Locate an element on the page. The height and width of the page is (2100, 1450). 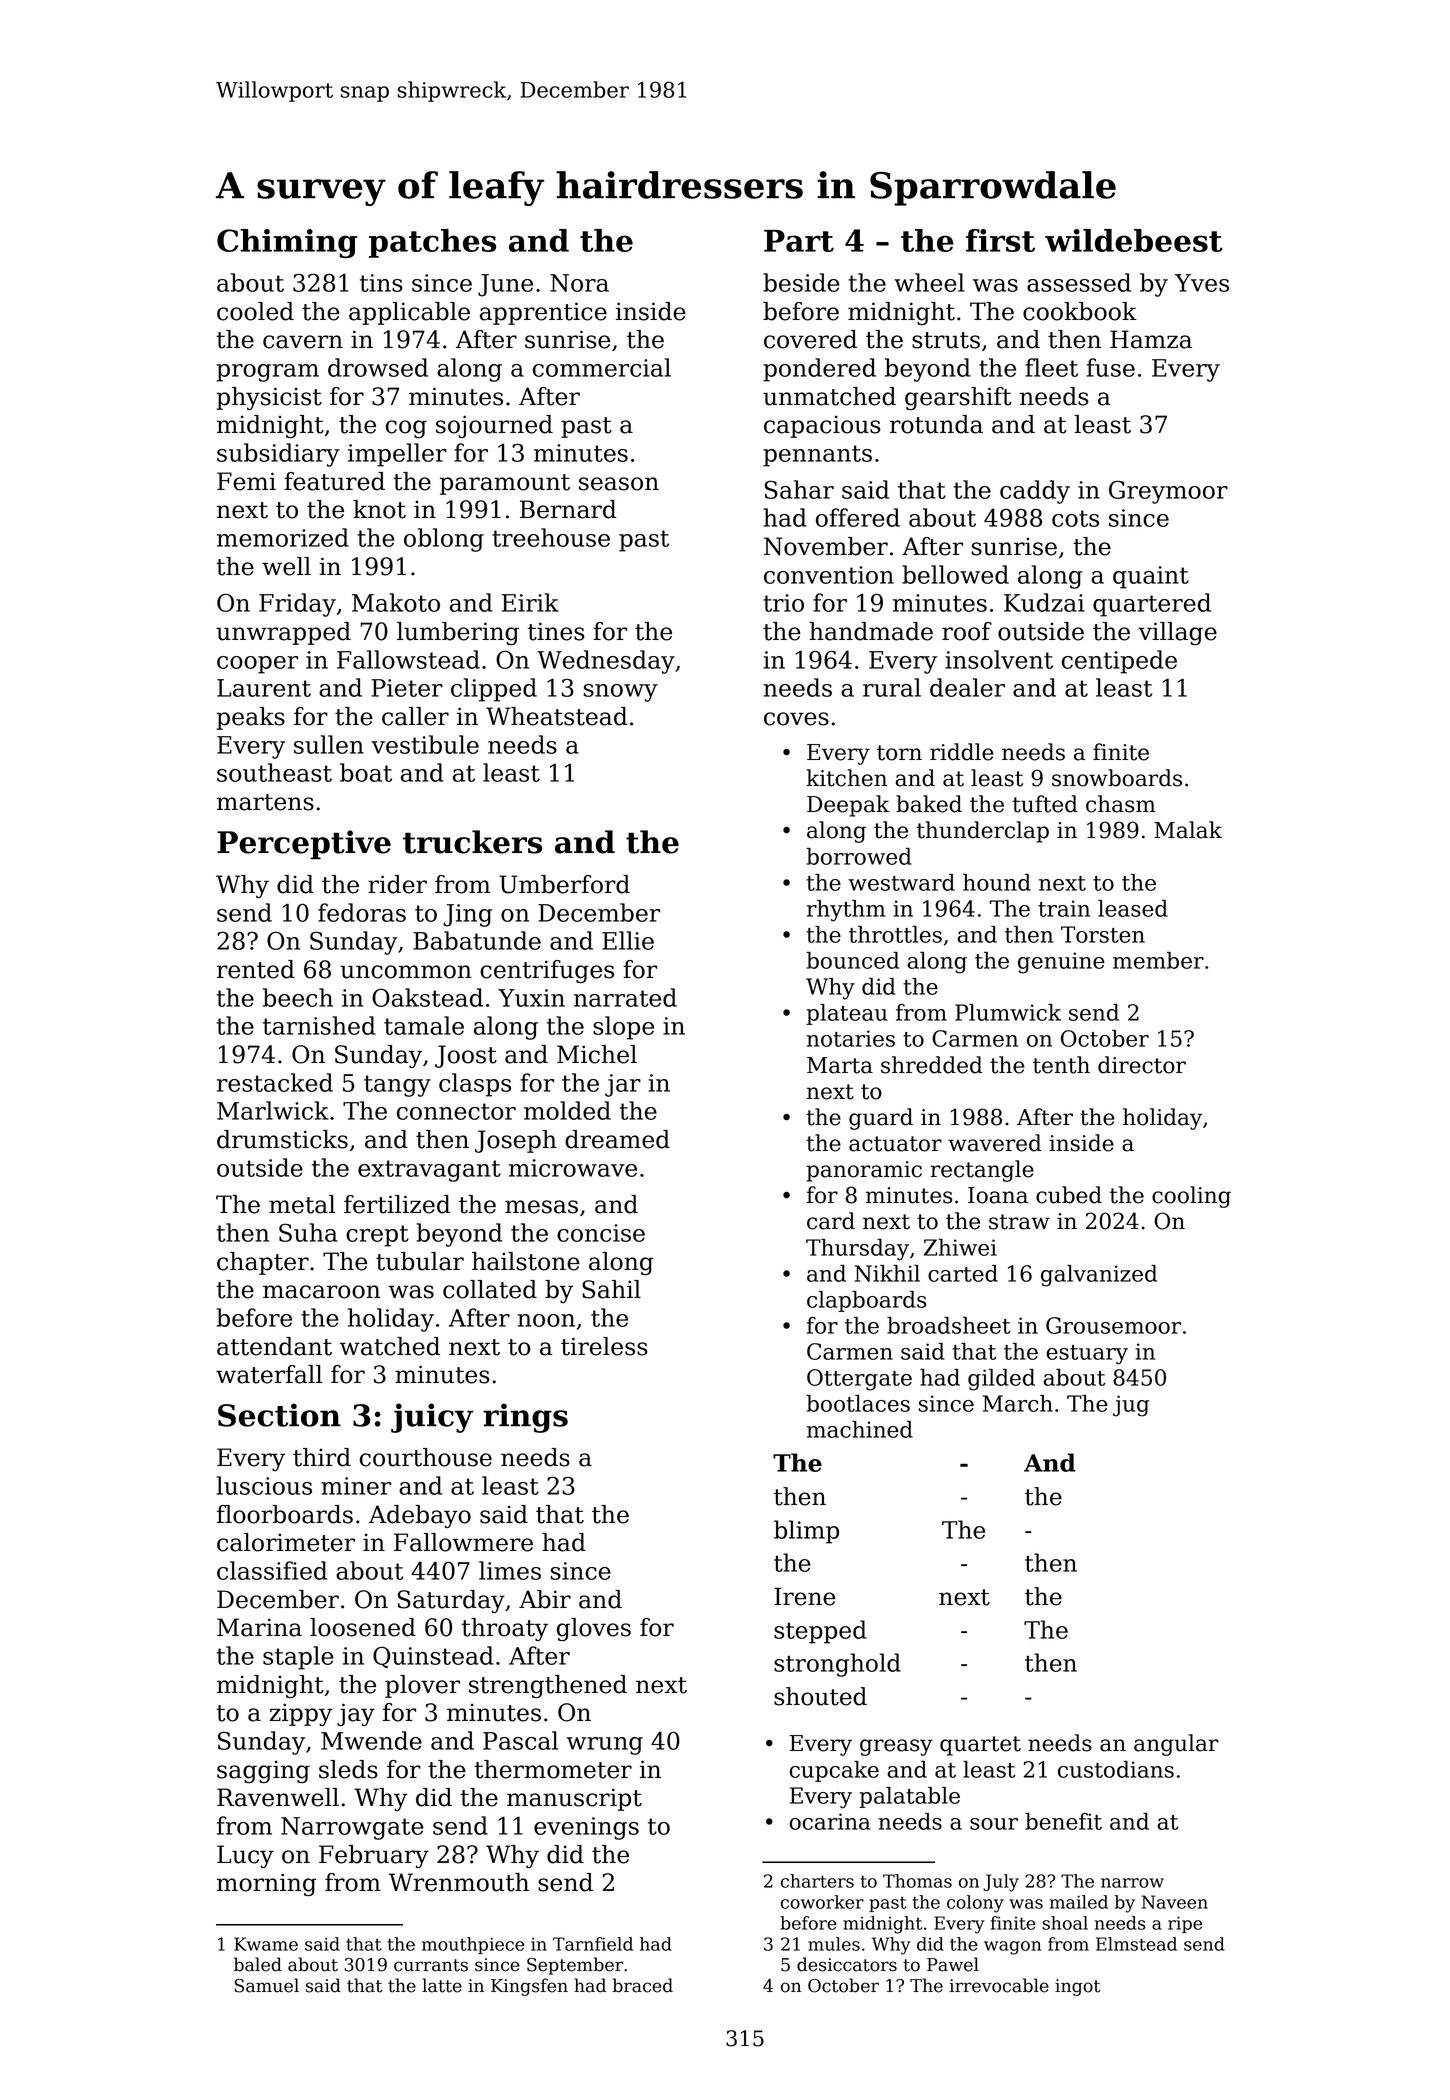
snowy is located at coordinates (621, 693).
